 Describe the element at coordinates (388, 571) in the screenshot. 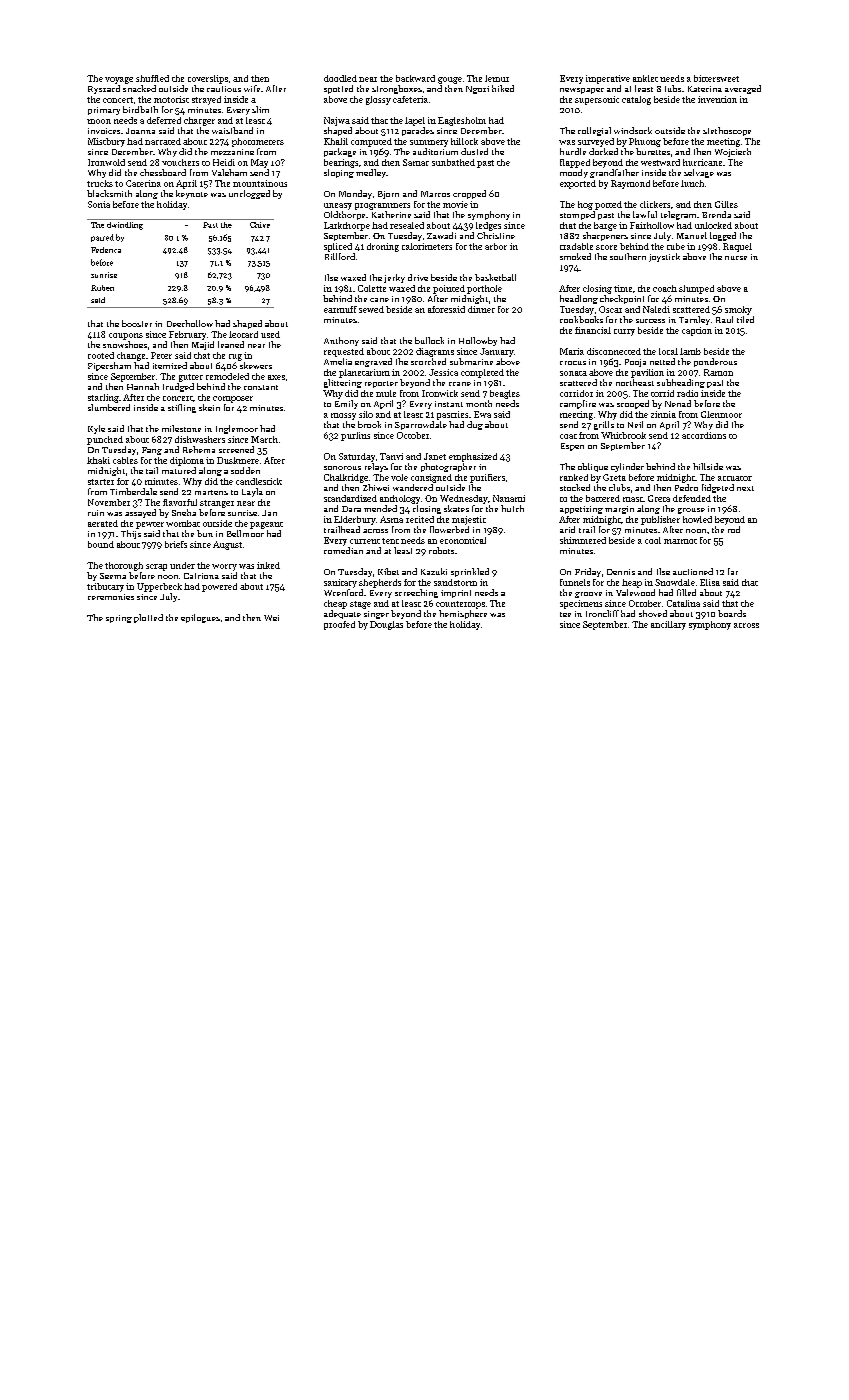

I see `Kibet` at that location.
